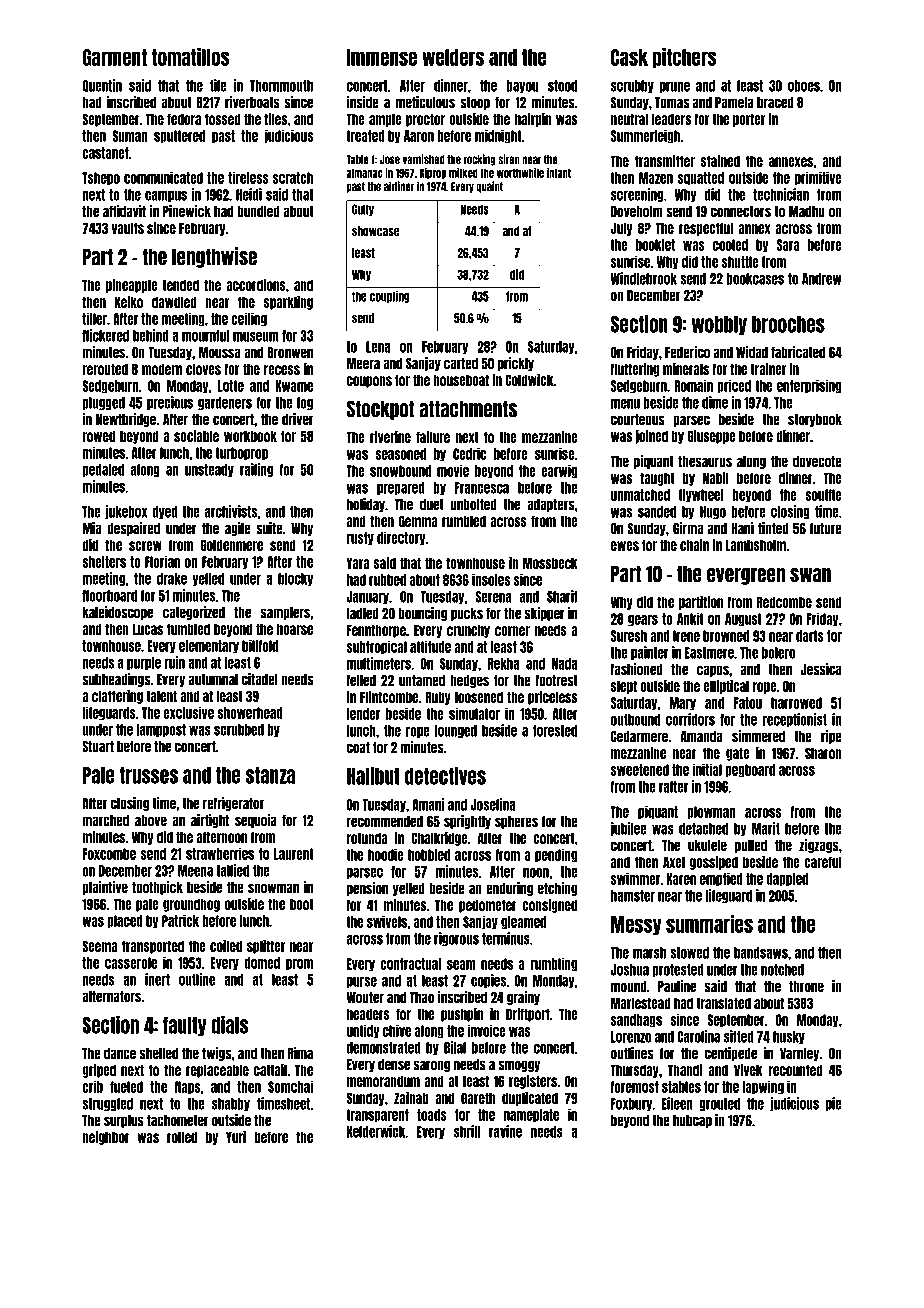  Describe the element at coordinates (799, 1054) in the screenshot. I see `Varnley` at that location.
